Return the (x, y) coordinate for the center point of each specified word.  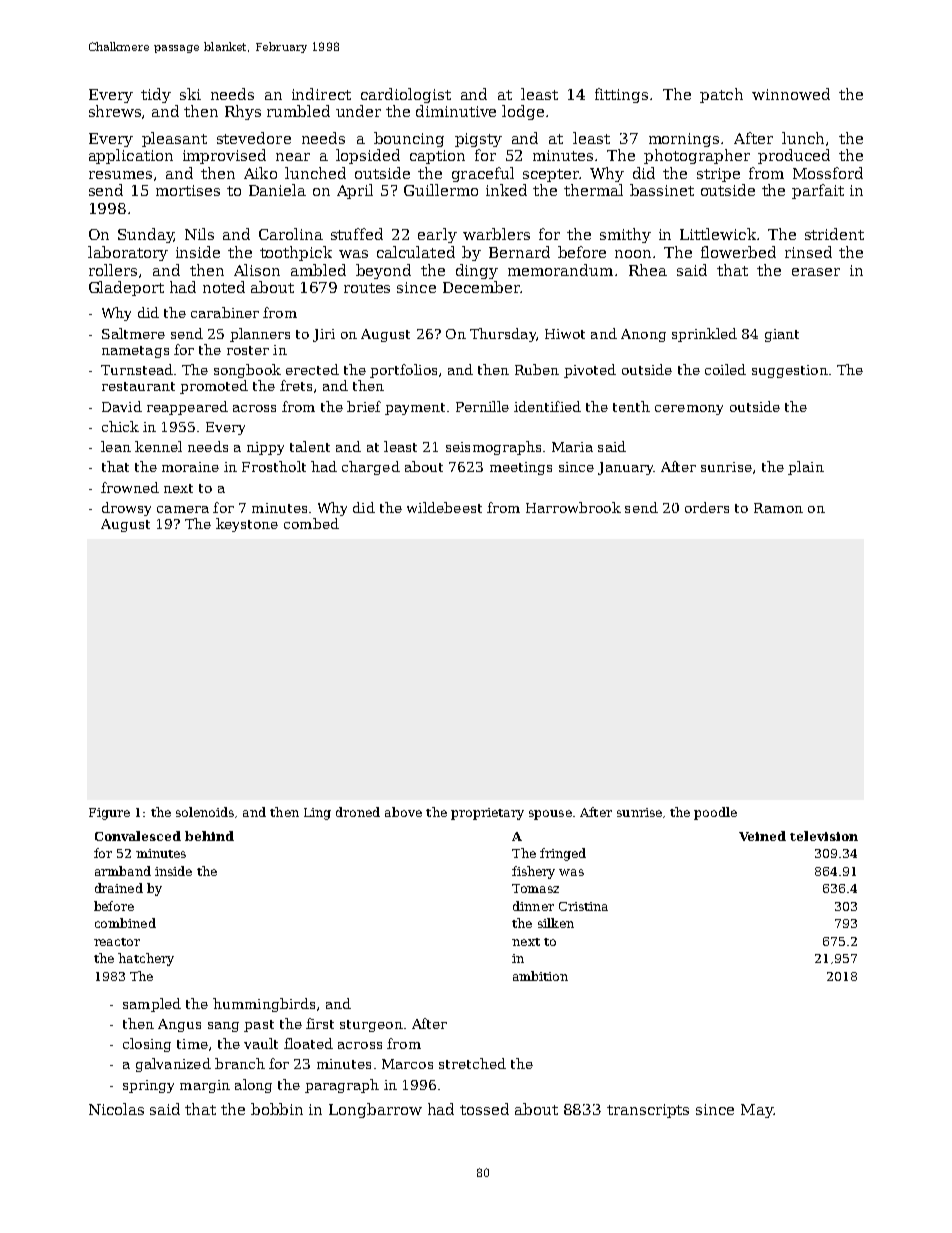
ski (190, 94)
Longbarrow (375, 1110)
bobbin (277, 1109)
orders (707, 507)
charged (371, 468)
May (757, 1111)
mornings (684, 140)
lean (116, 446)
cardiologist (406, 95)
